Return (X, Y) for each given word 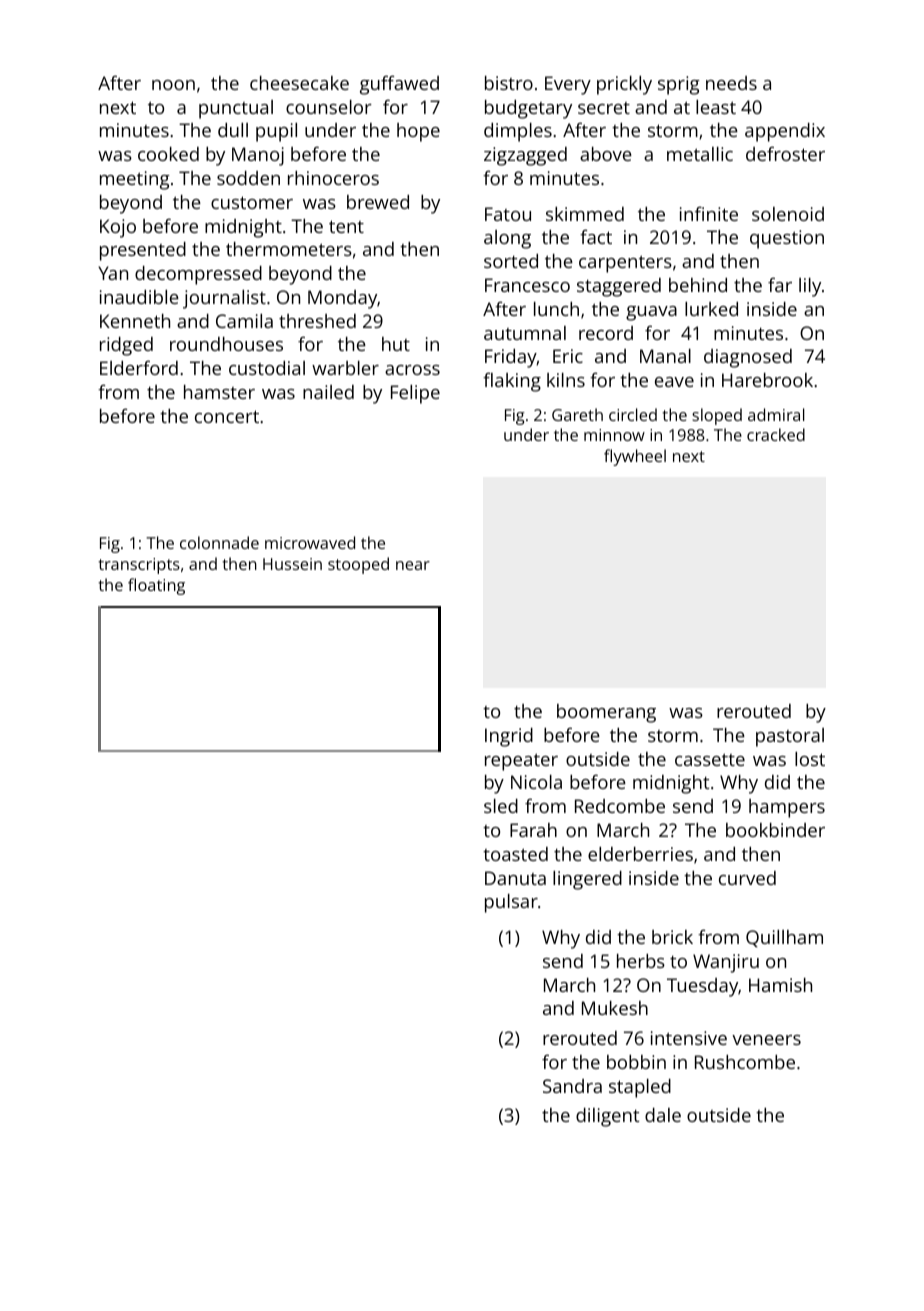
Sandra (572, 1086)
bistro (509, 83)
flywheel (635, 457)
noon (173, 85)
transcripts (139, 566)
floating (156, 586)
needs (731, 83)
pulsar (511, 903)
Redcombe (620, 806)
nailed (328, 392)
